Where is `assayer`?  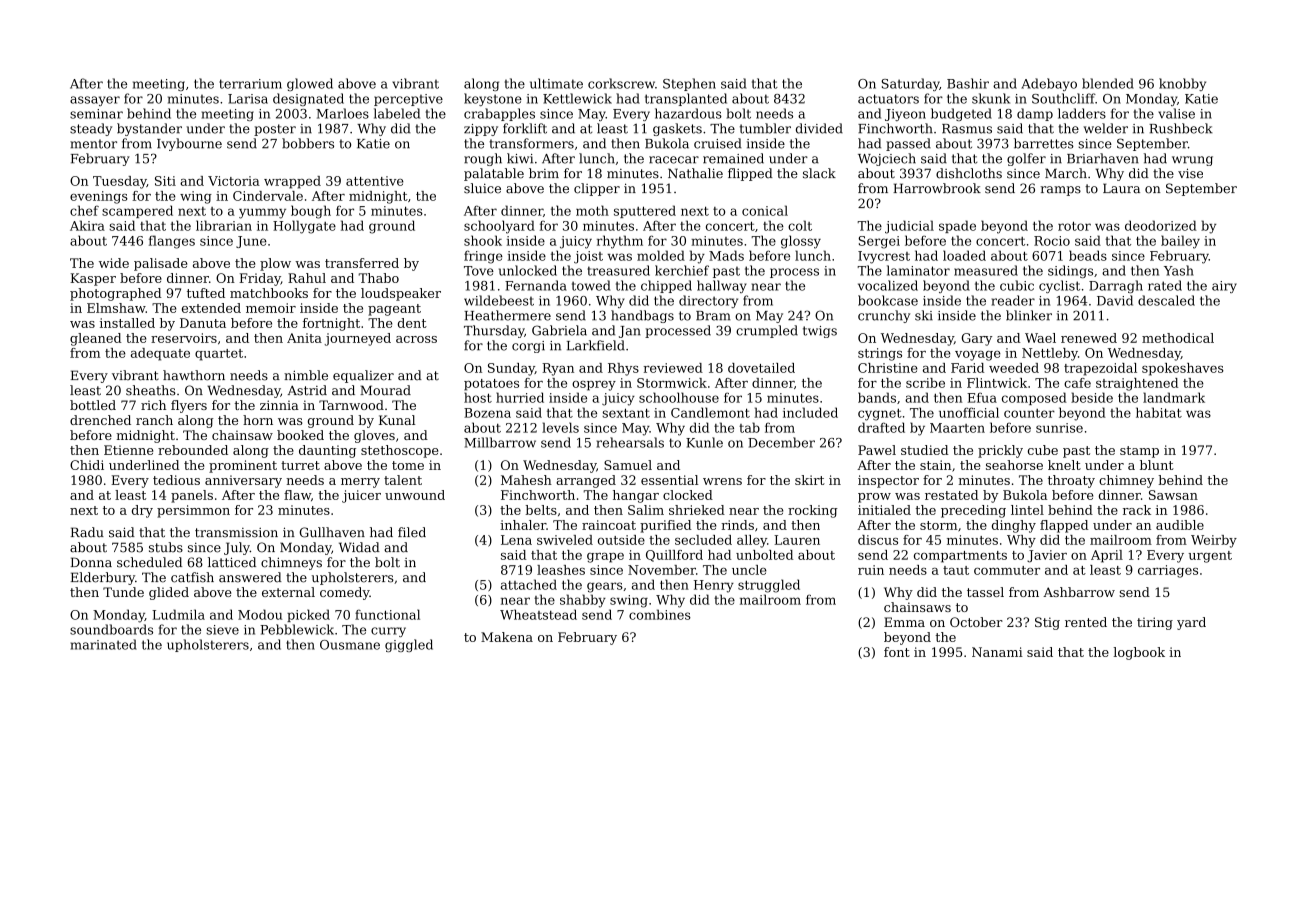
assayer is located at coordinates (95, 101).
